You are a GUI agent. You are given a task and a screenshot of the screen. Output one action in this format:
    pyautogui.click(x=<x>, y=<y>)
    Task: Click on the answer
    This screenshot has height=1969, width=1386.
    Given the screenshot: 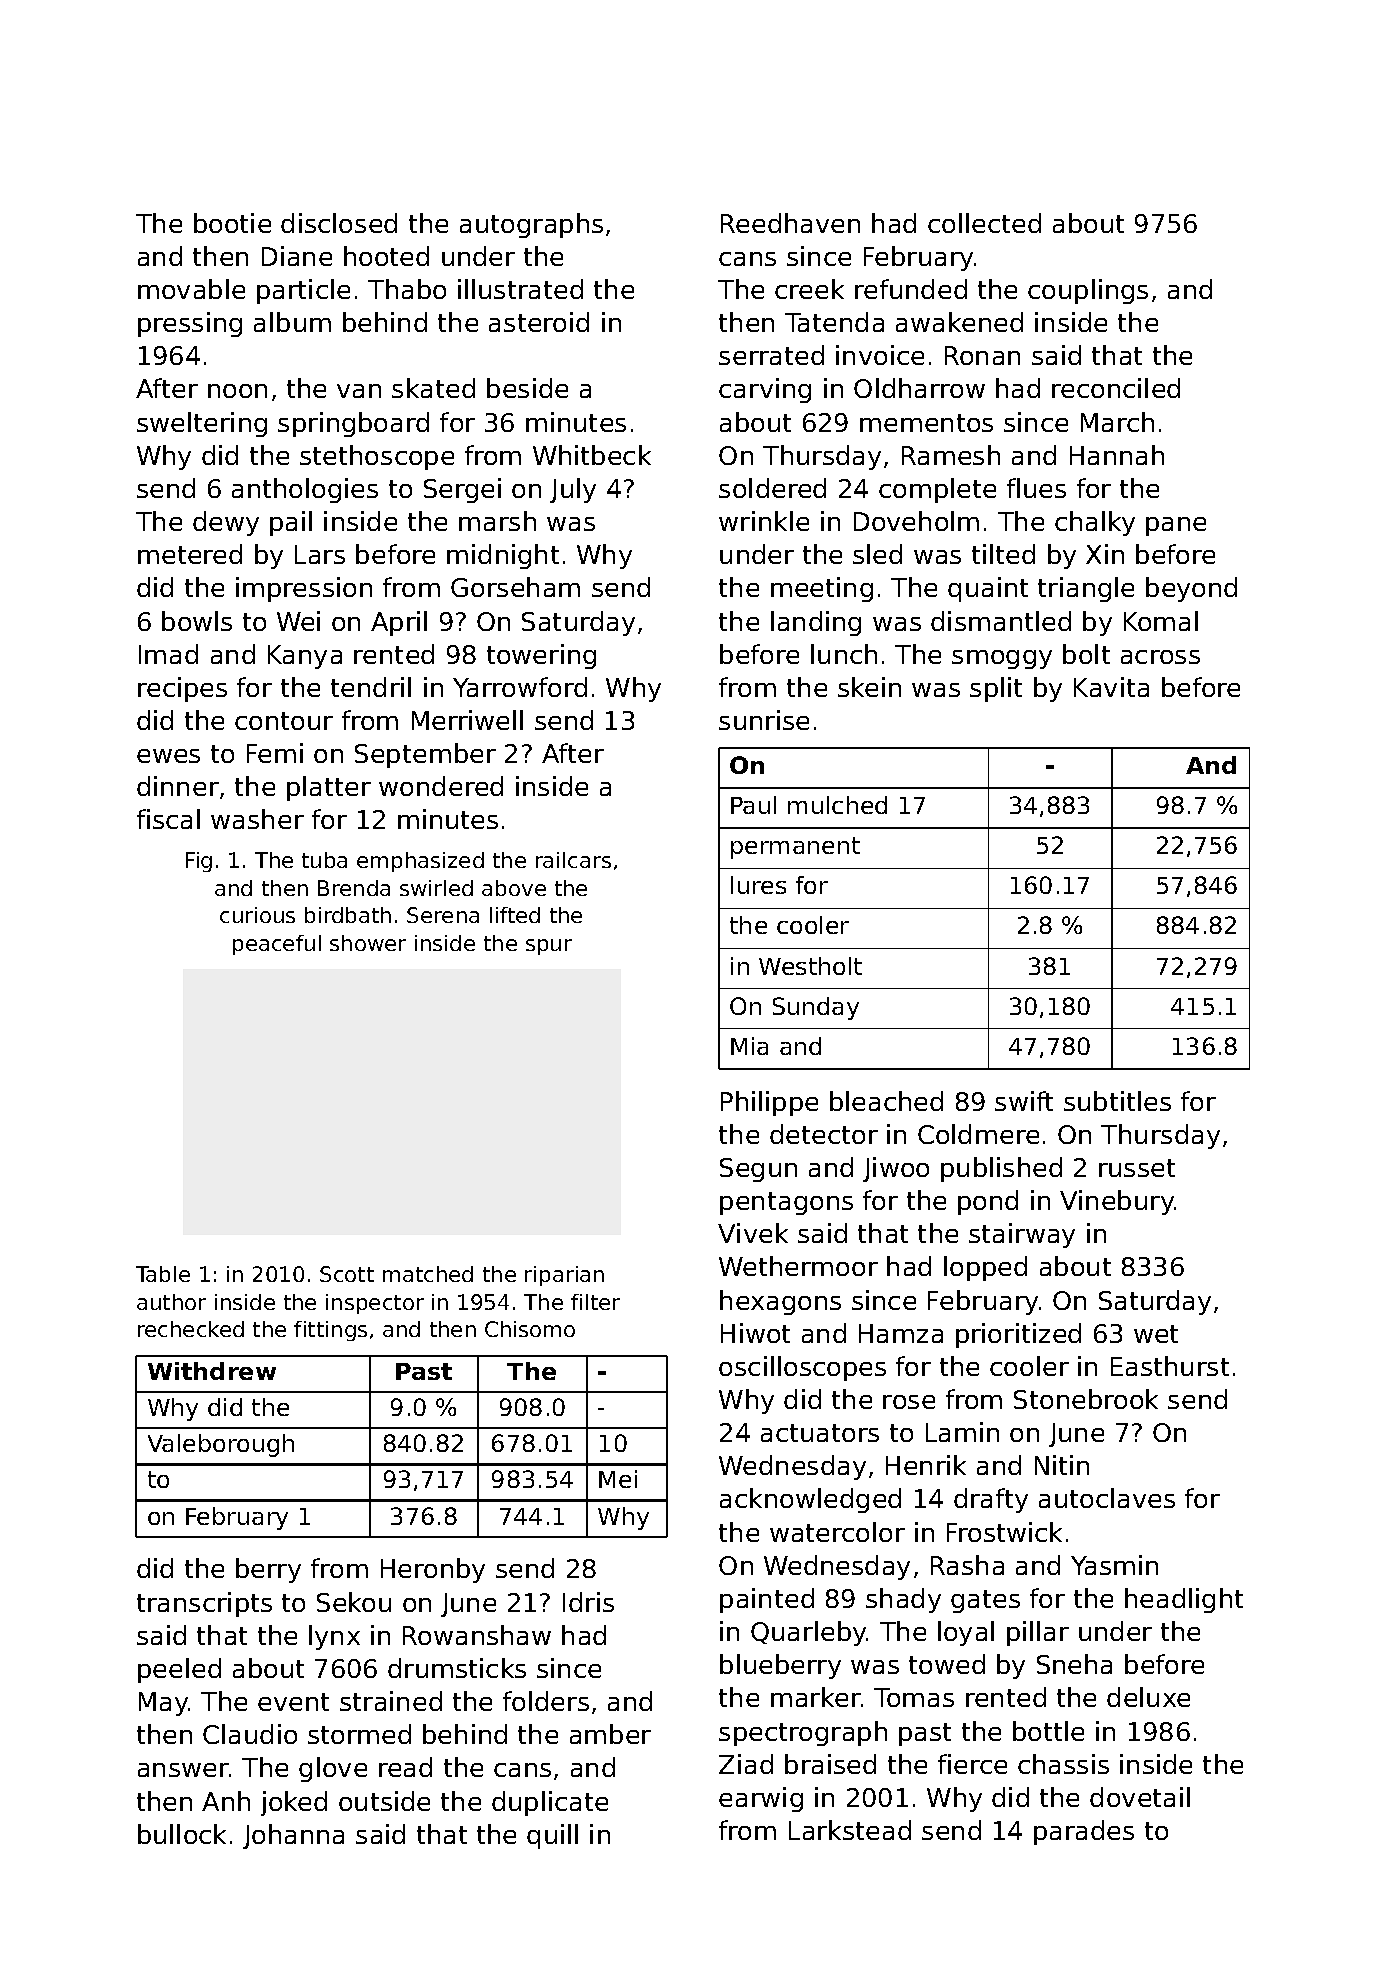 What is the action you would take?
    pyautogui.click(x=183, y=1770)
